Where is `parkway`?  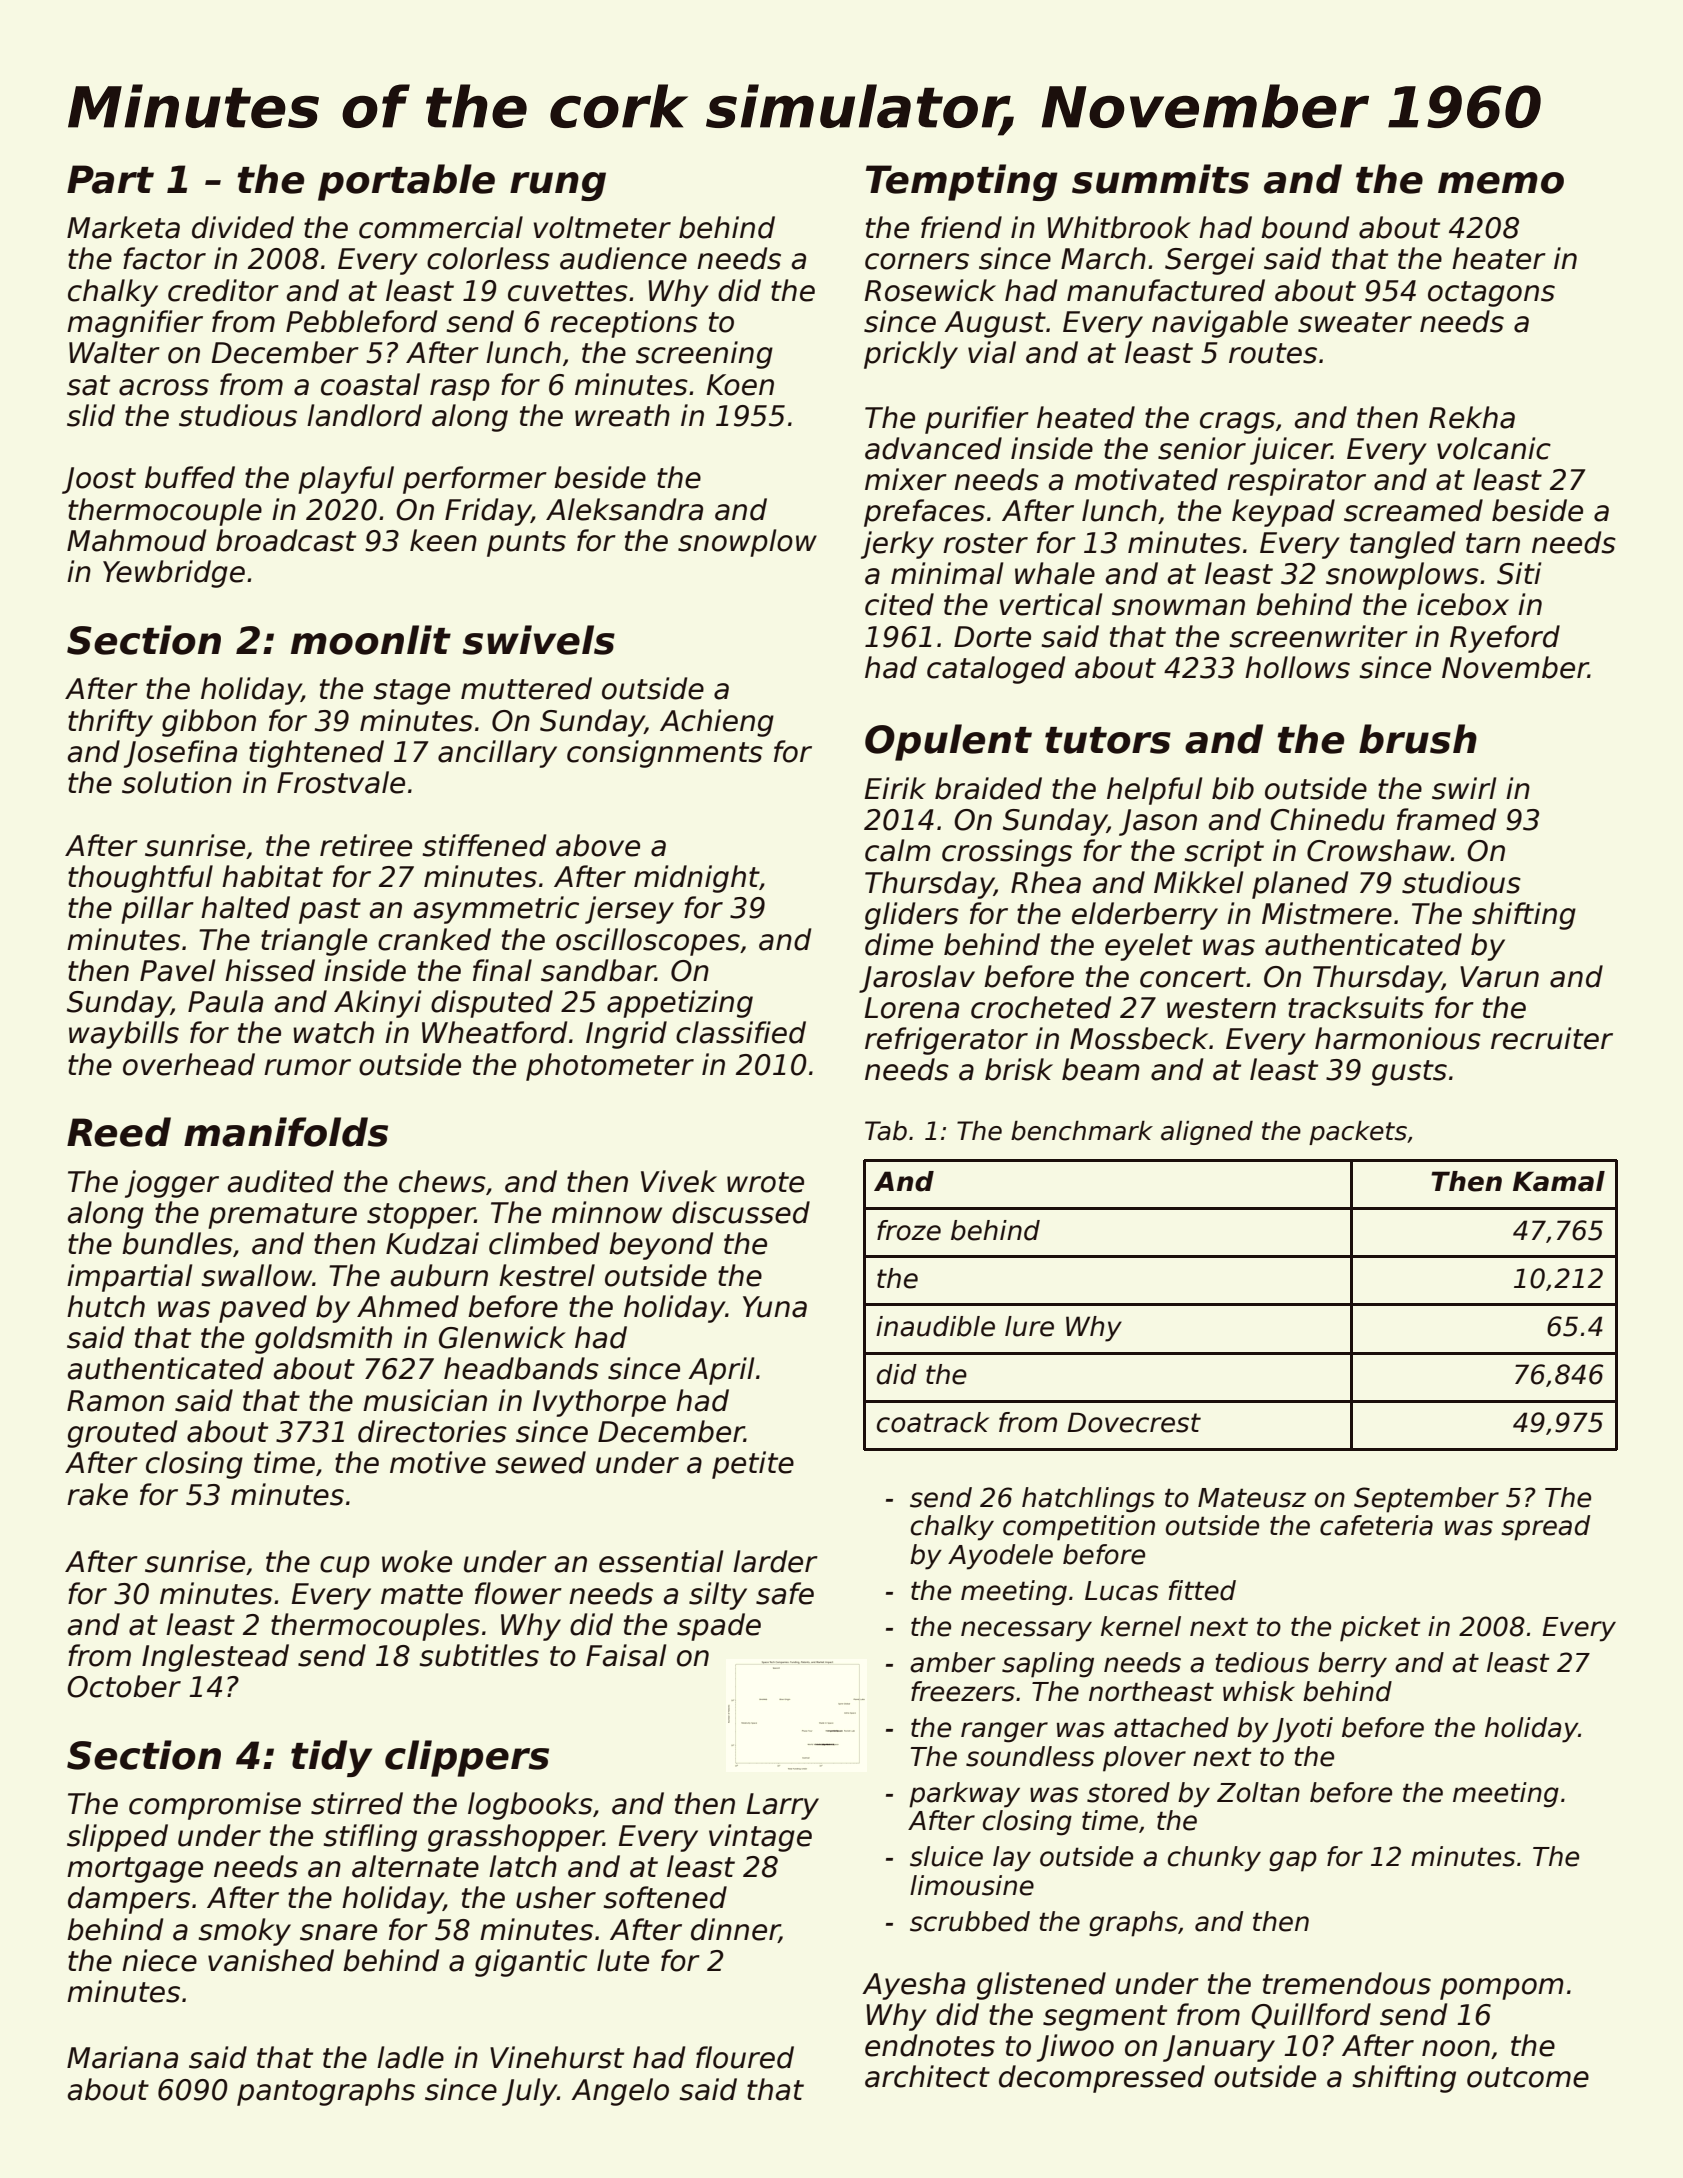 parkway is located at coordinates (964, 1795).
